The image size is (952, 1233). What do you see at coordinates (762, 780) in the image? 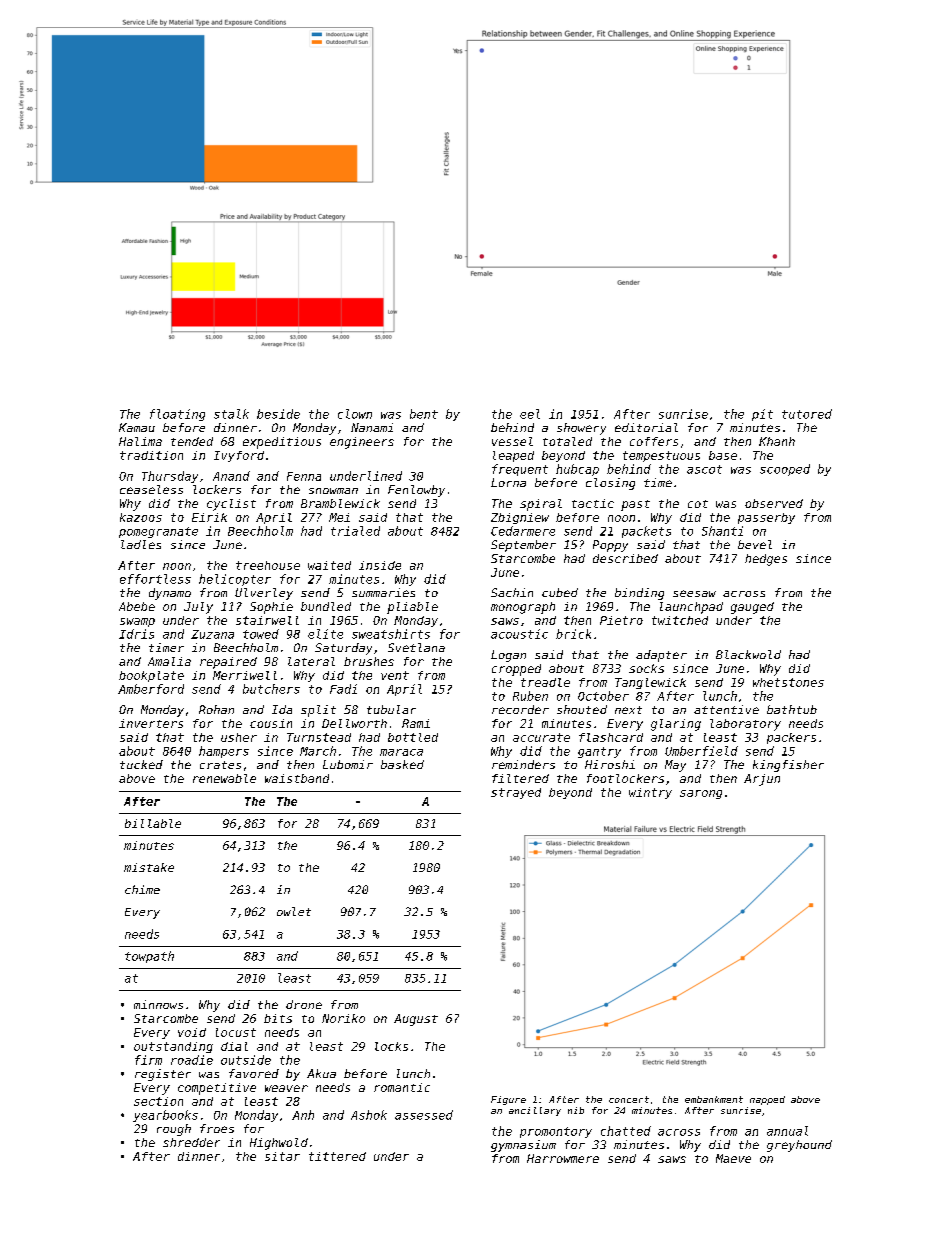
I see `Arjun` at bounding box center [762, 780].
